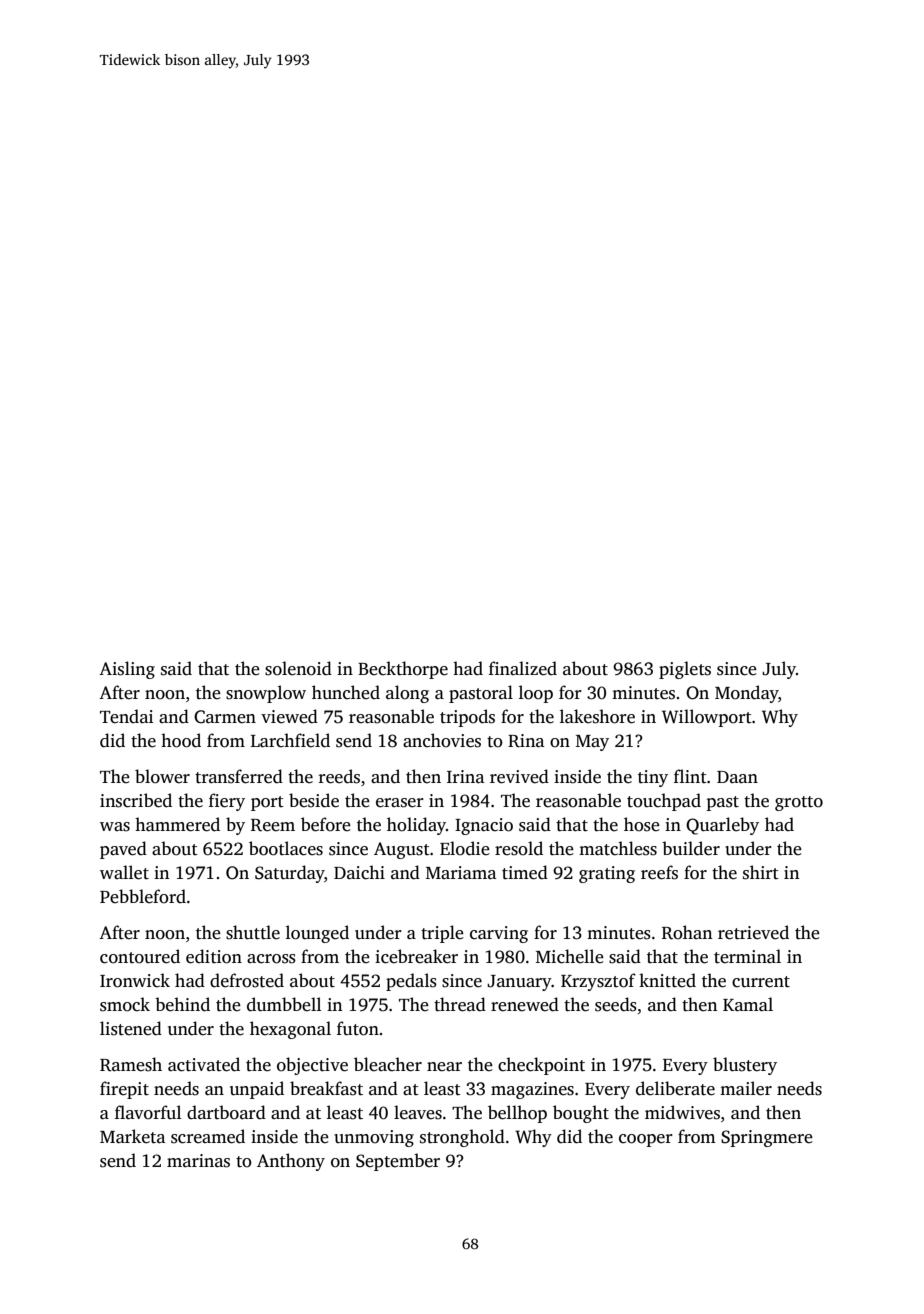  Describe the element at coordinates (266, 694) in the document. I see `snowplow` at that location.
